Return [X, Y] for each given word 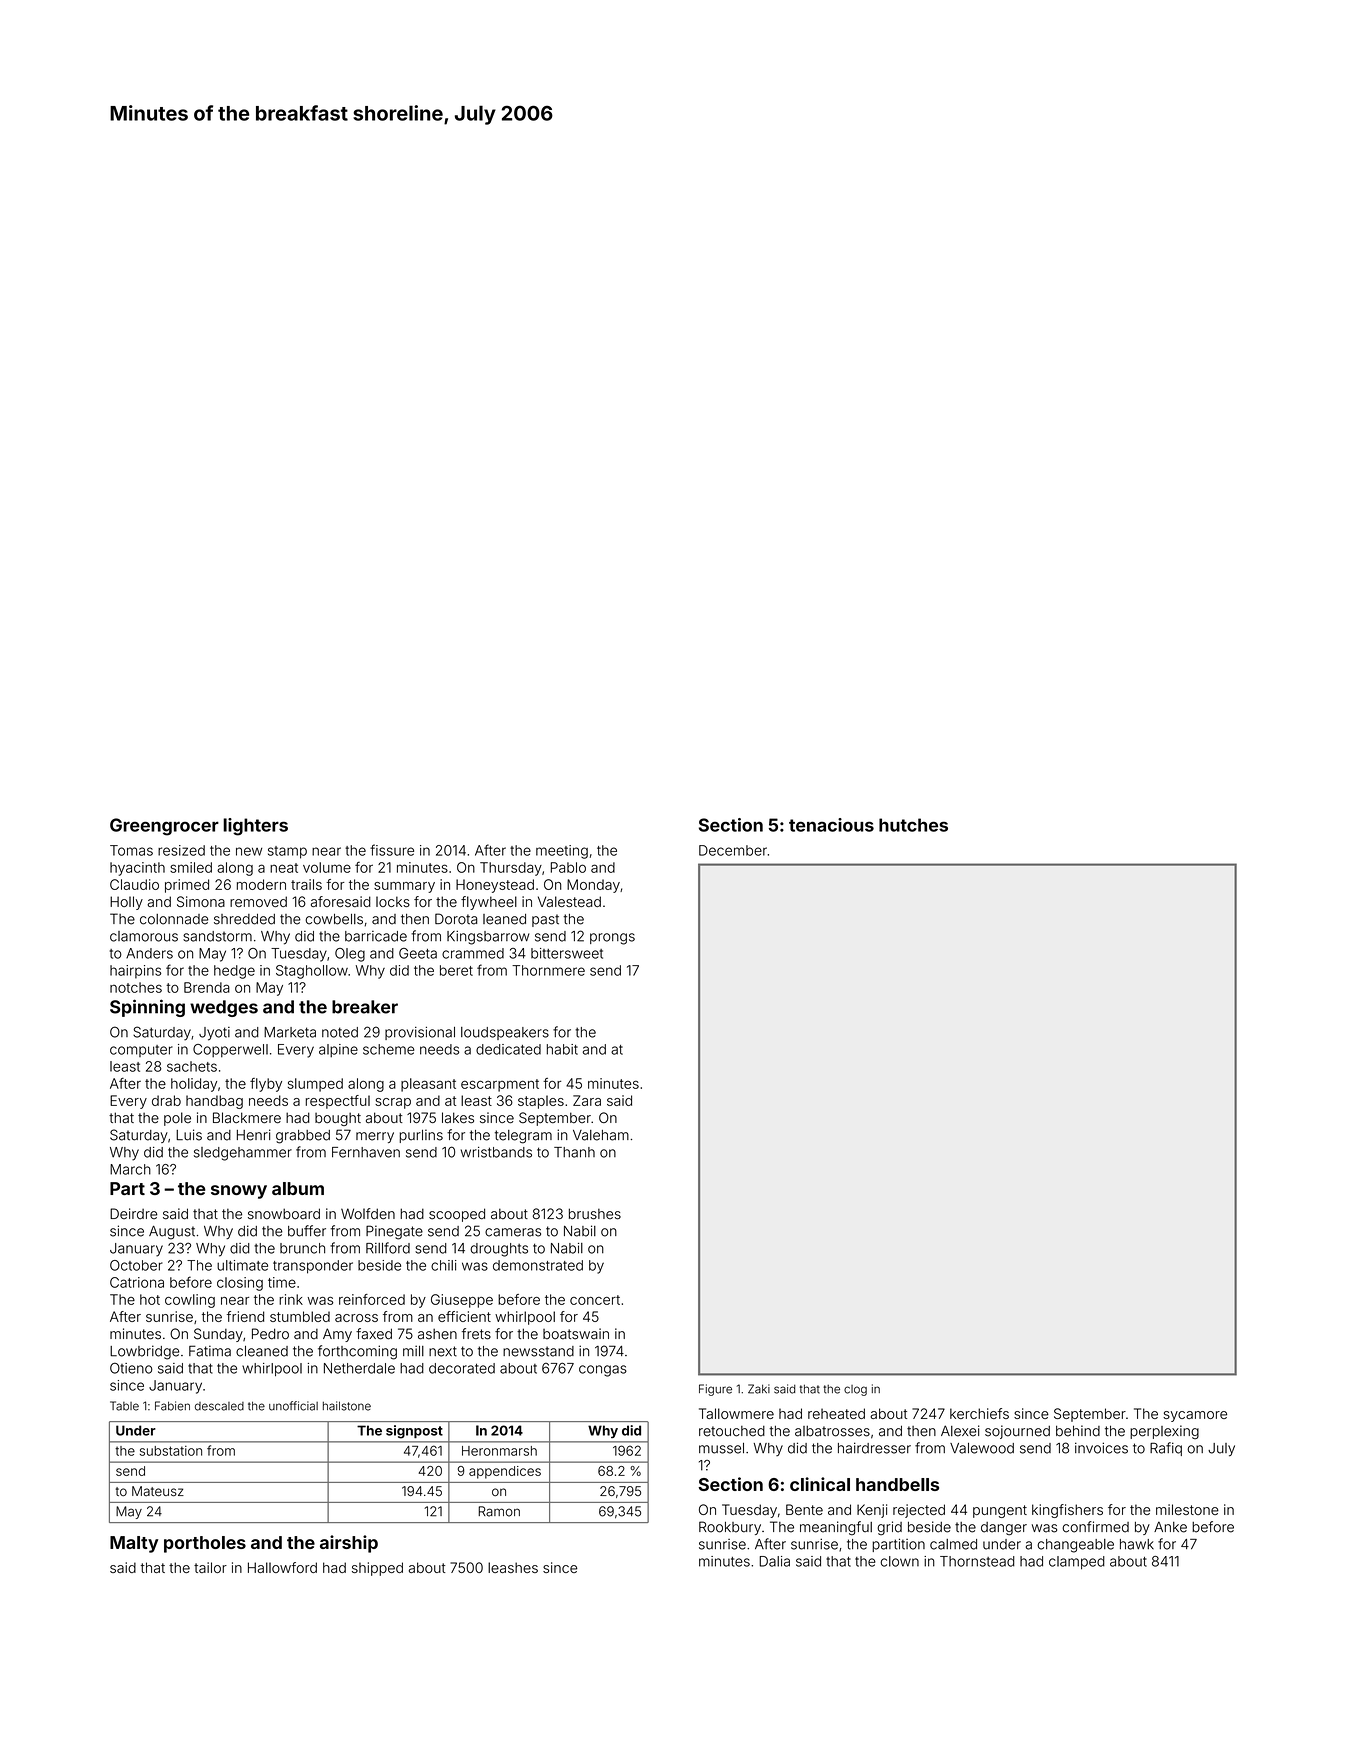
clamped [1077, 1563]
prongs [612, 939]
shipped [377, 1569]
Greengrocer [164, 827]
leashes [513, 1567]
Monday [593, 886]
